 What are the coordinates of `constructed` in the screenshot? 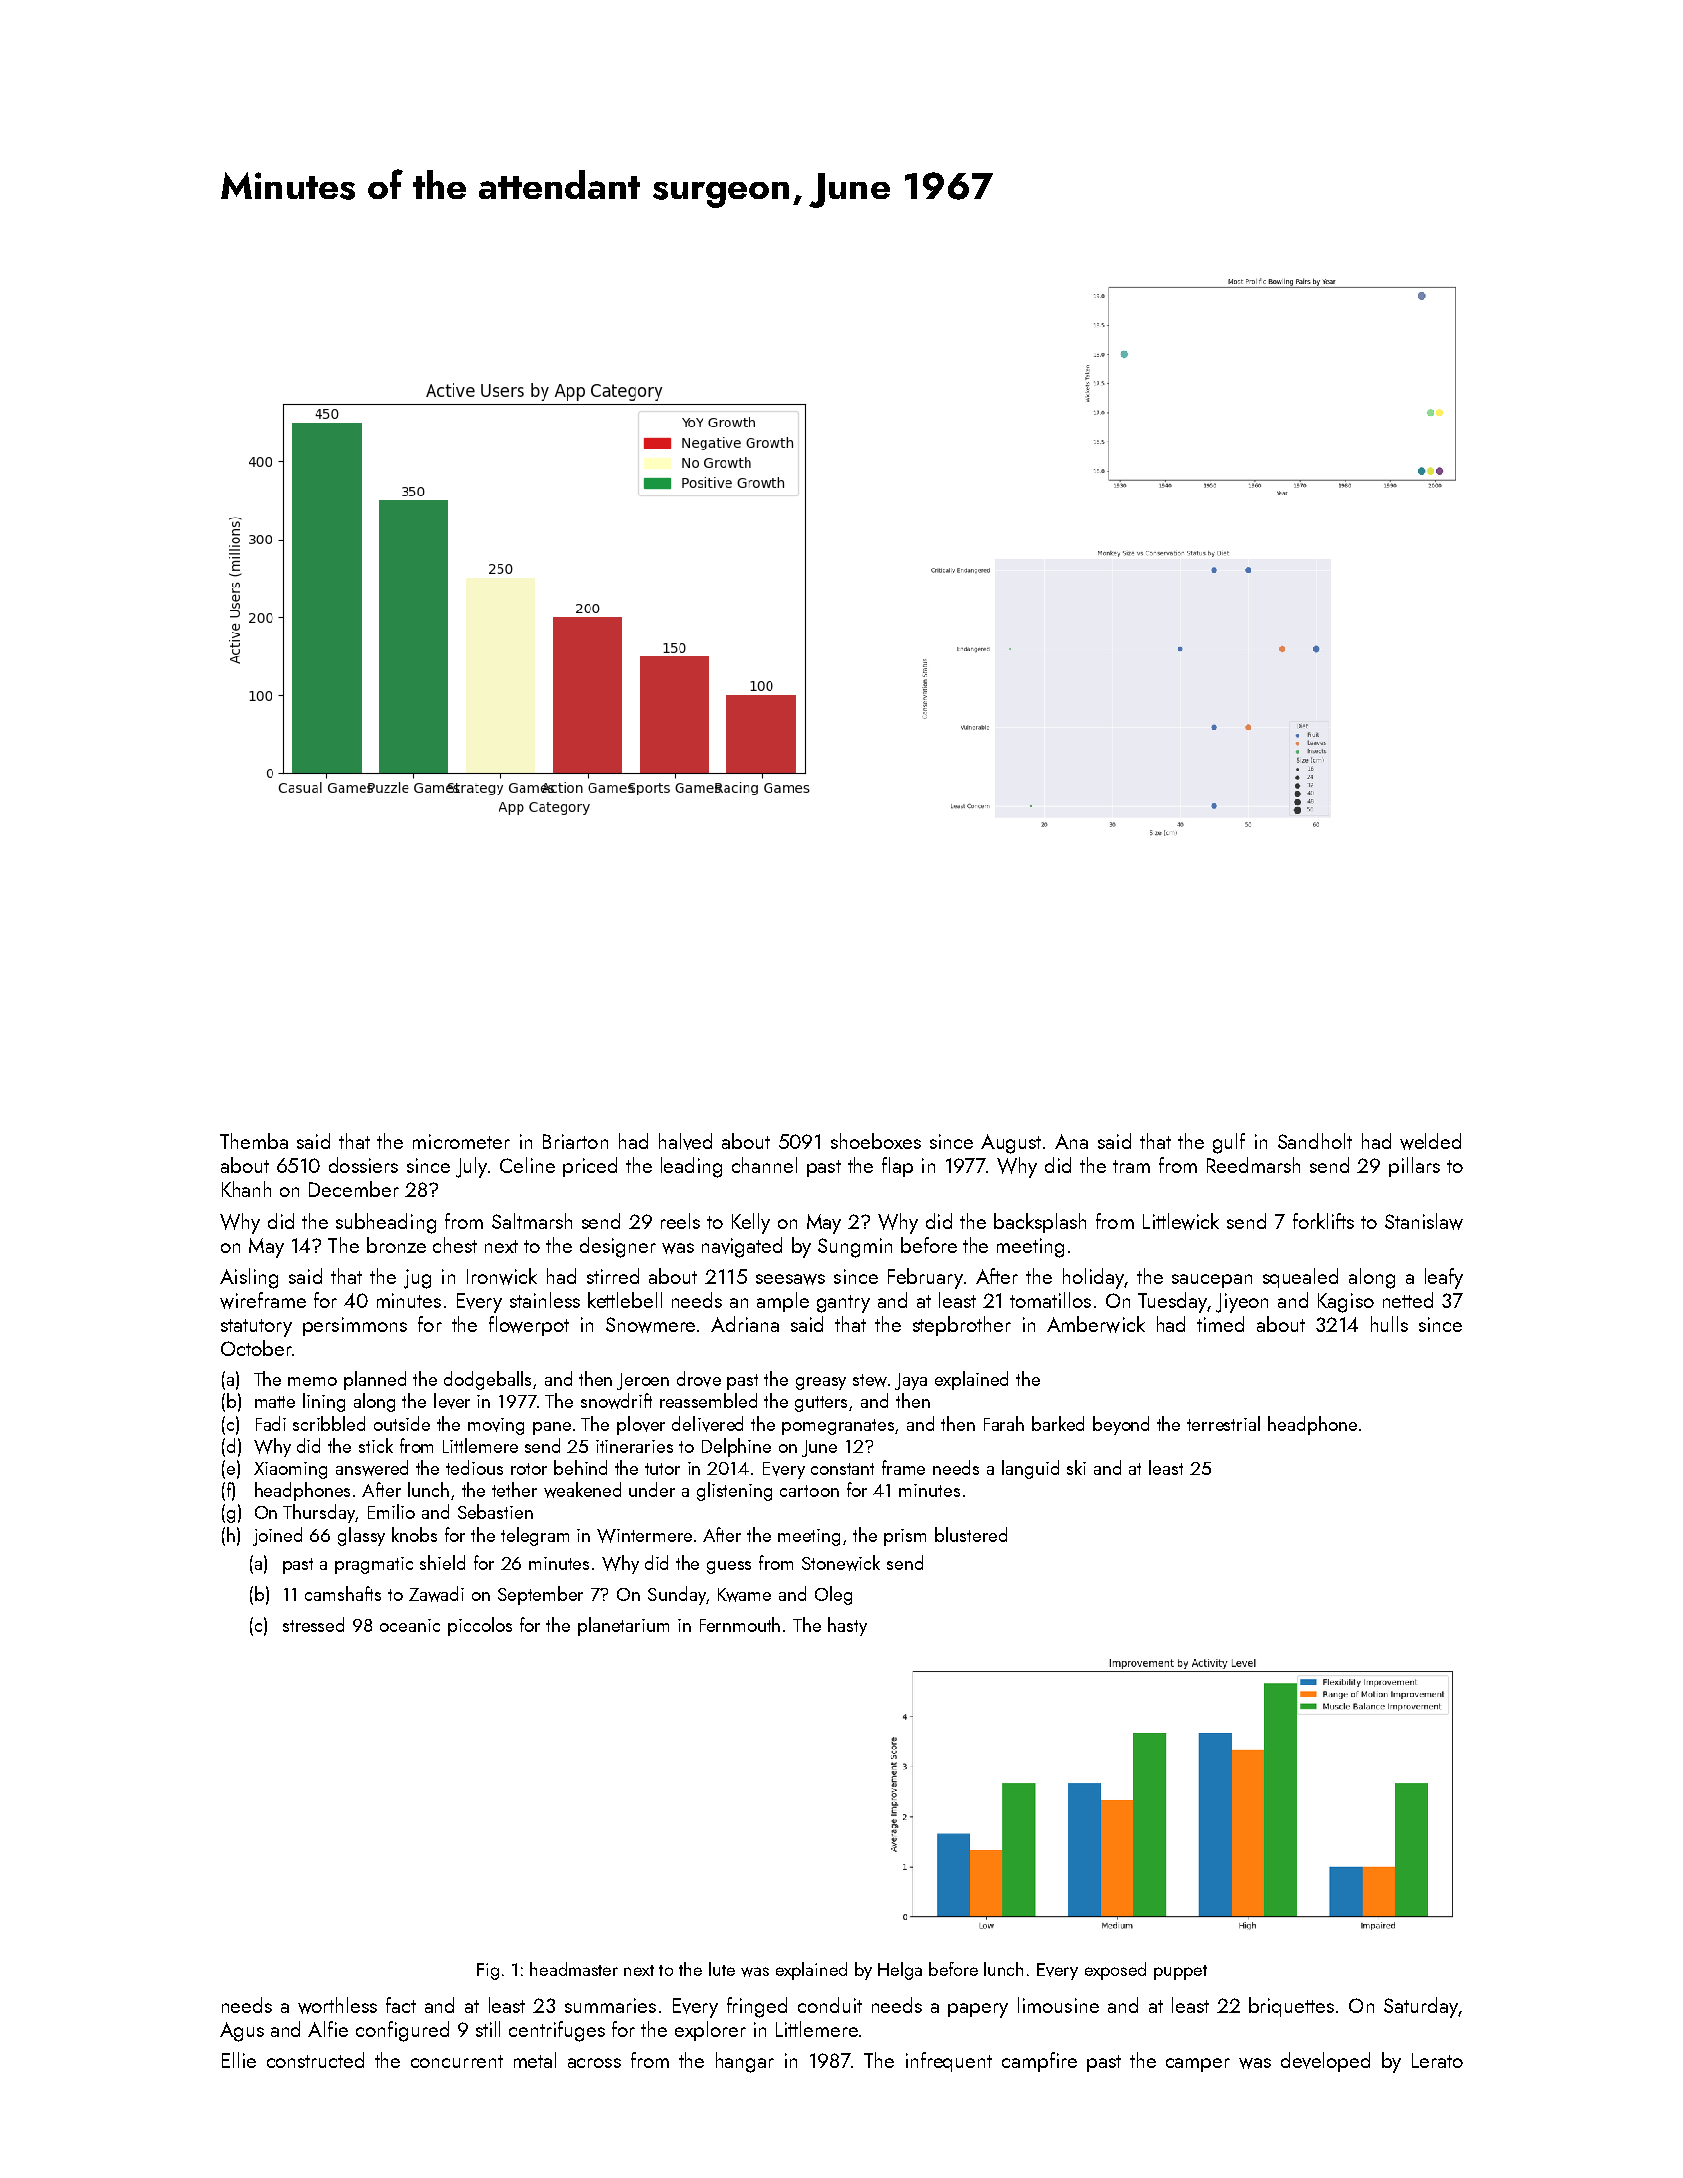 It's located at (315, 2060).
